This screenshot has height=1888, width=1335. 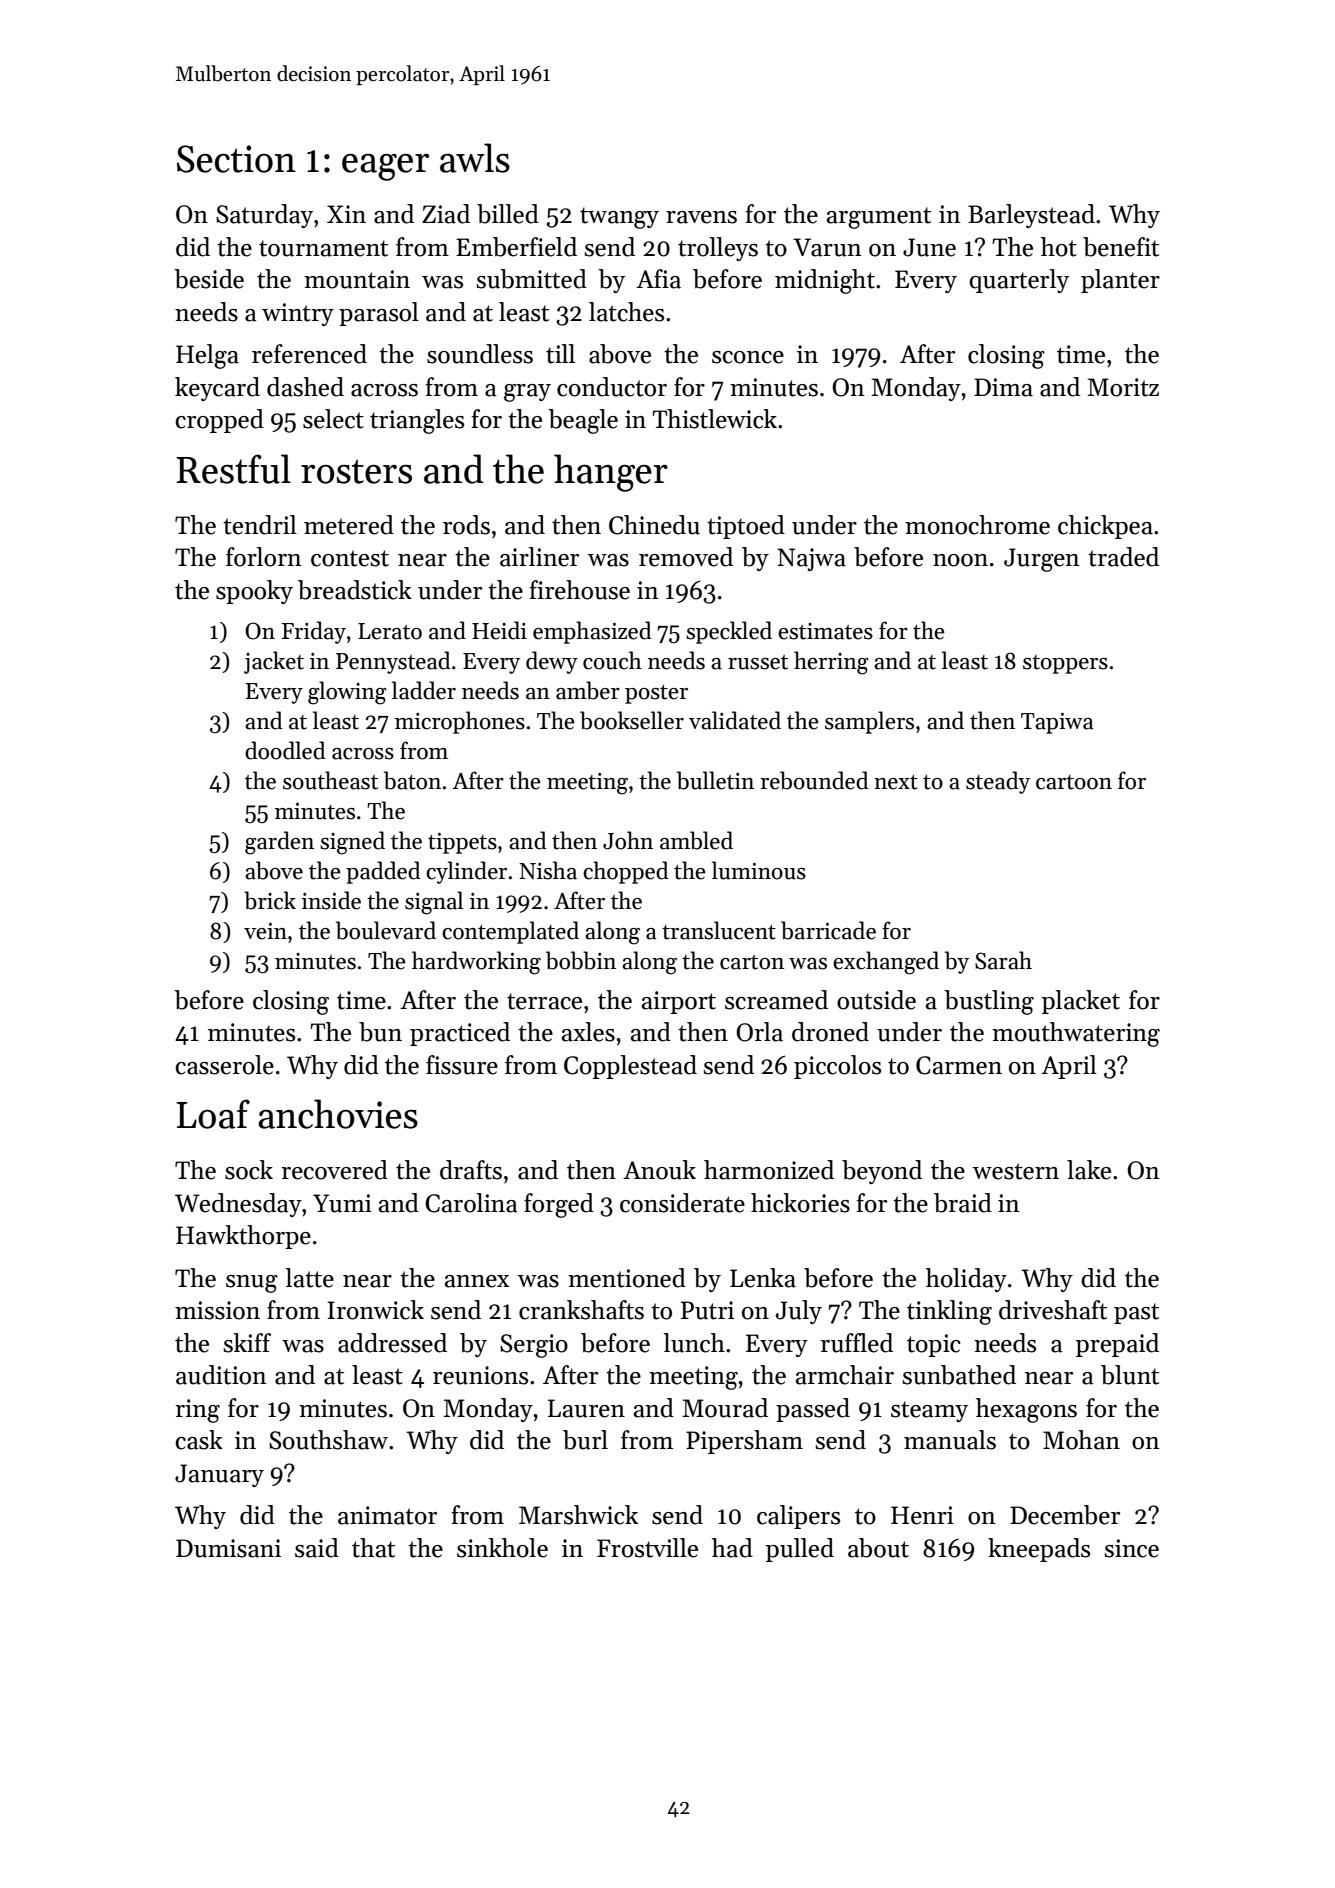 What do you see at coordinates (1031, 216) in the screenshot?
I see `Barleystead` at bounding box center [1031, 216].
